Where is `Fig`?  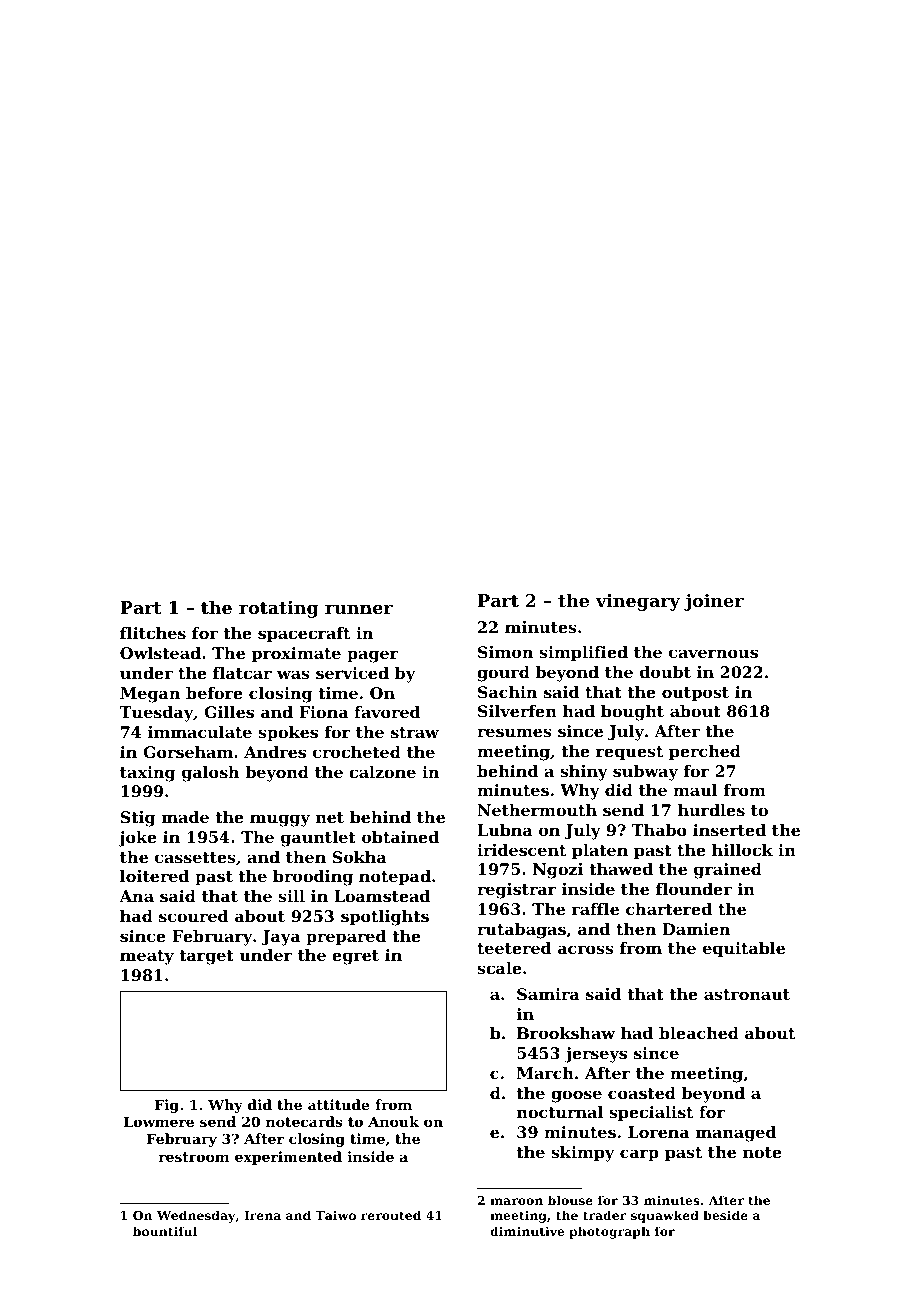 Fig is located at coordinates (166, 1106).
